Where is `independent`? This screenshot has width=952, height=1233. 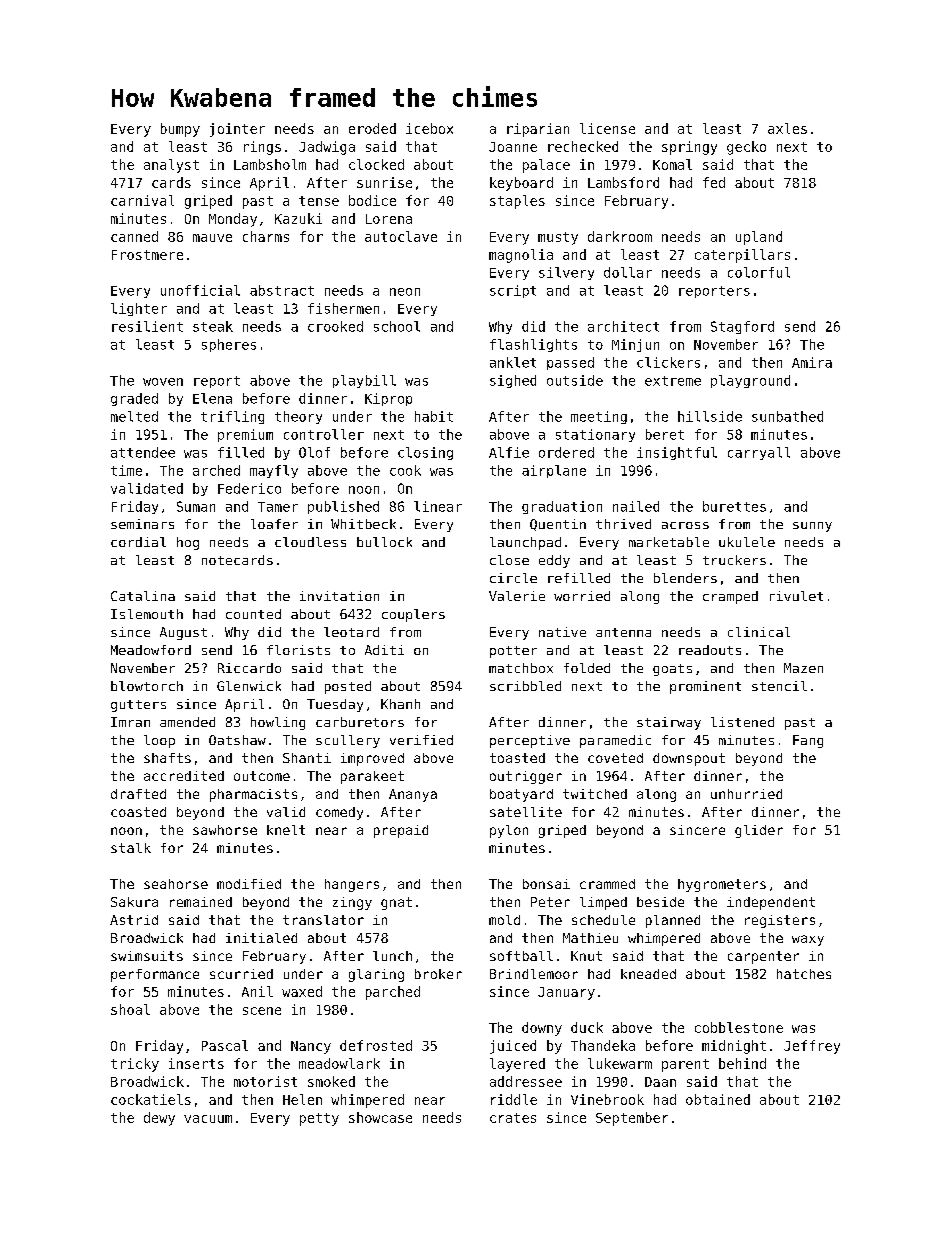
independent is located at coordinates (771, 903).
